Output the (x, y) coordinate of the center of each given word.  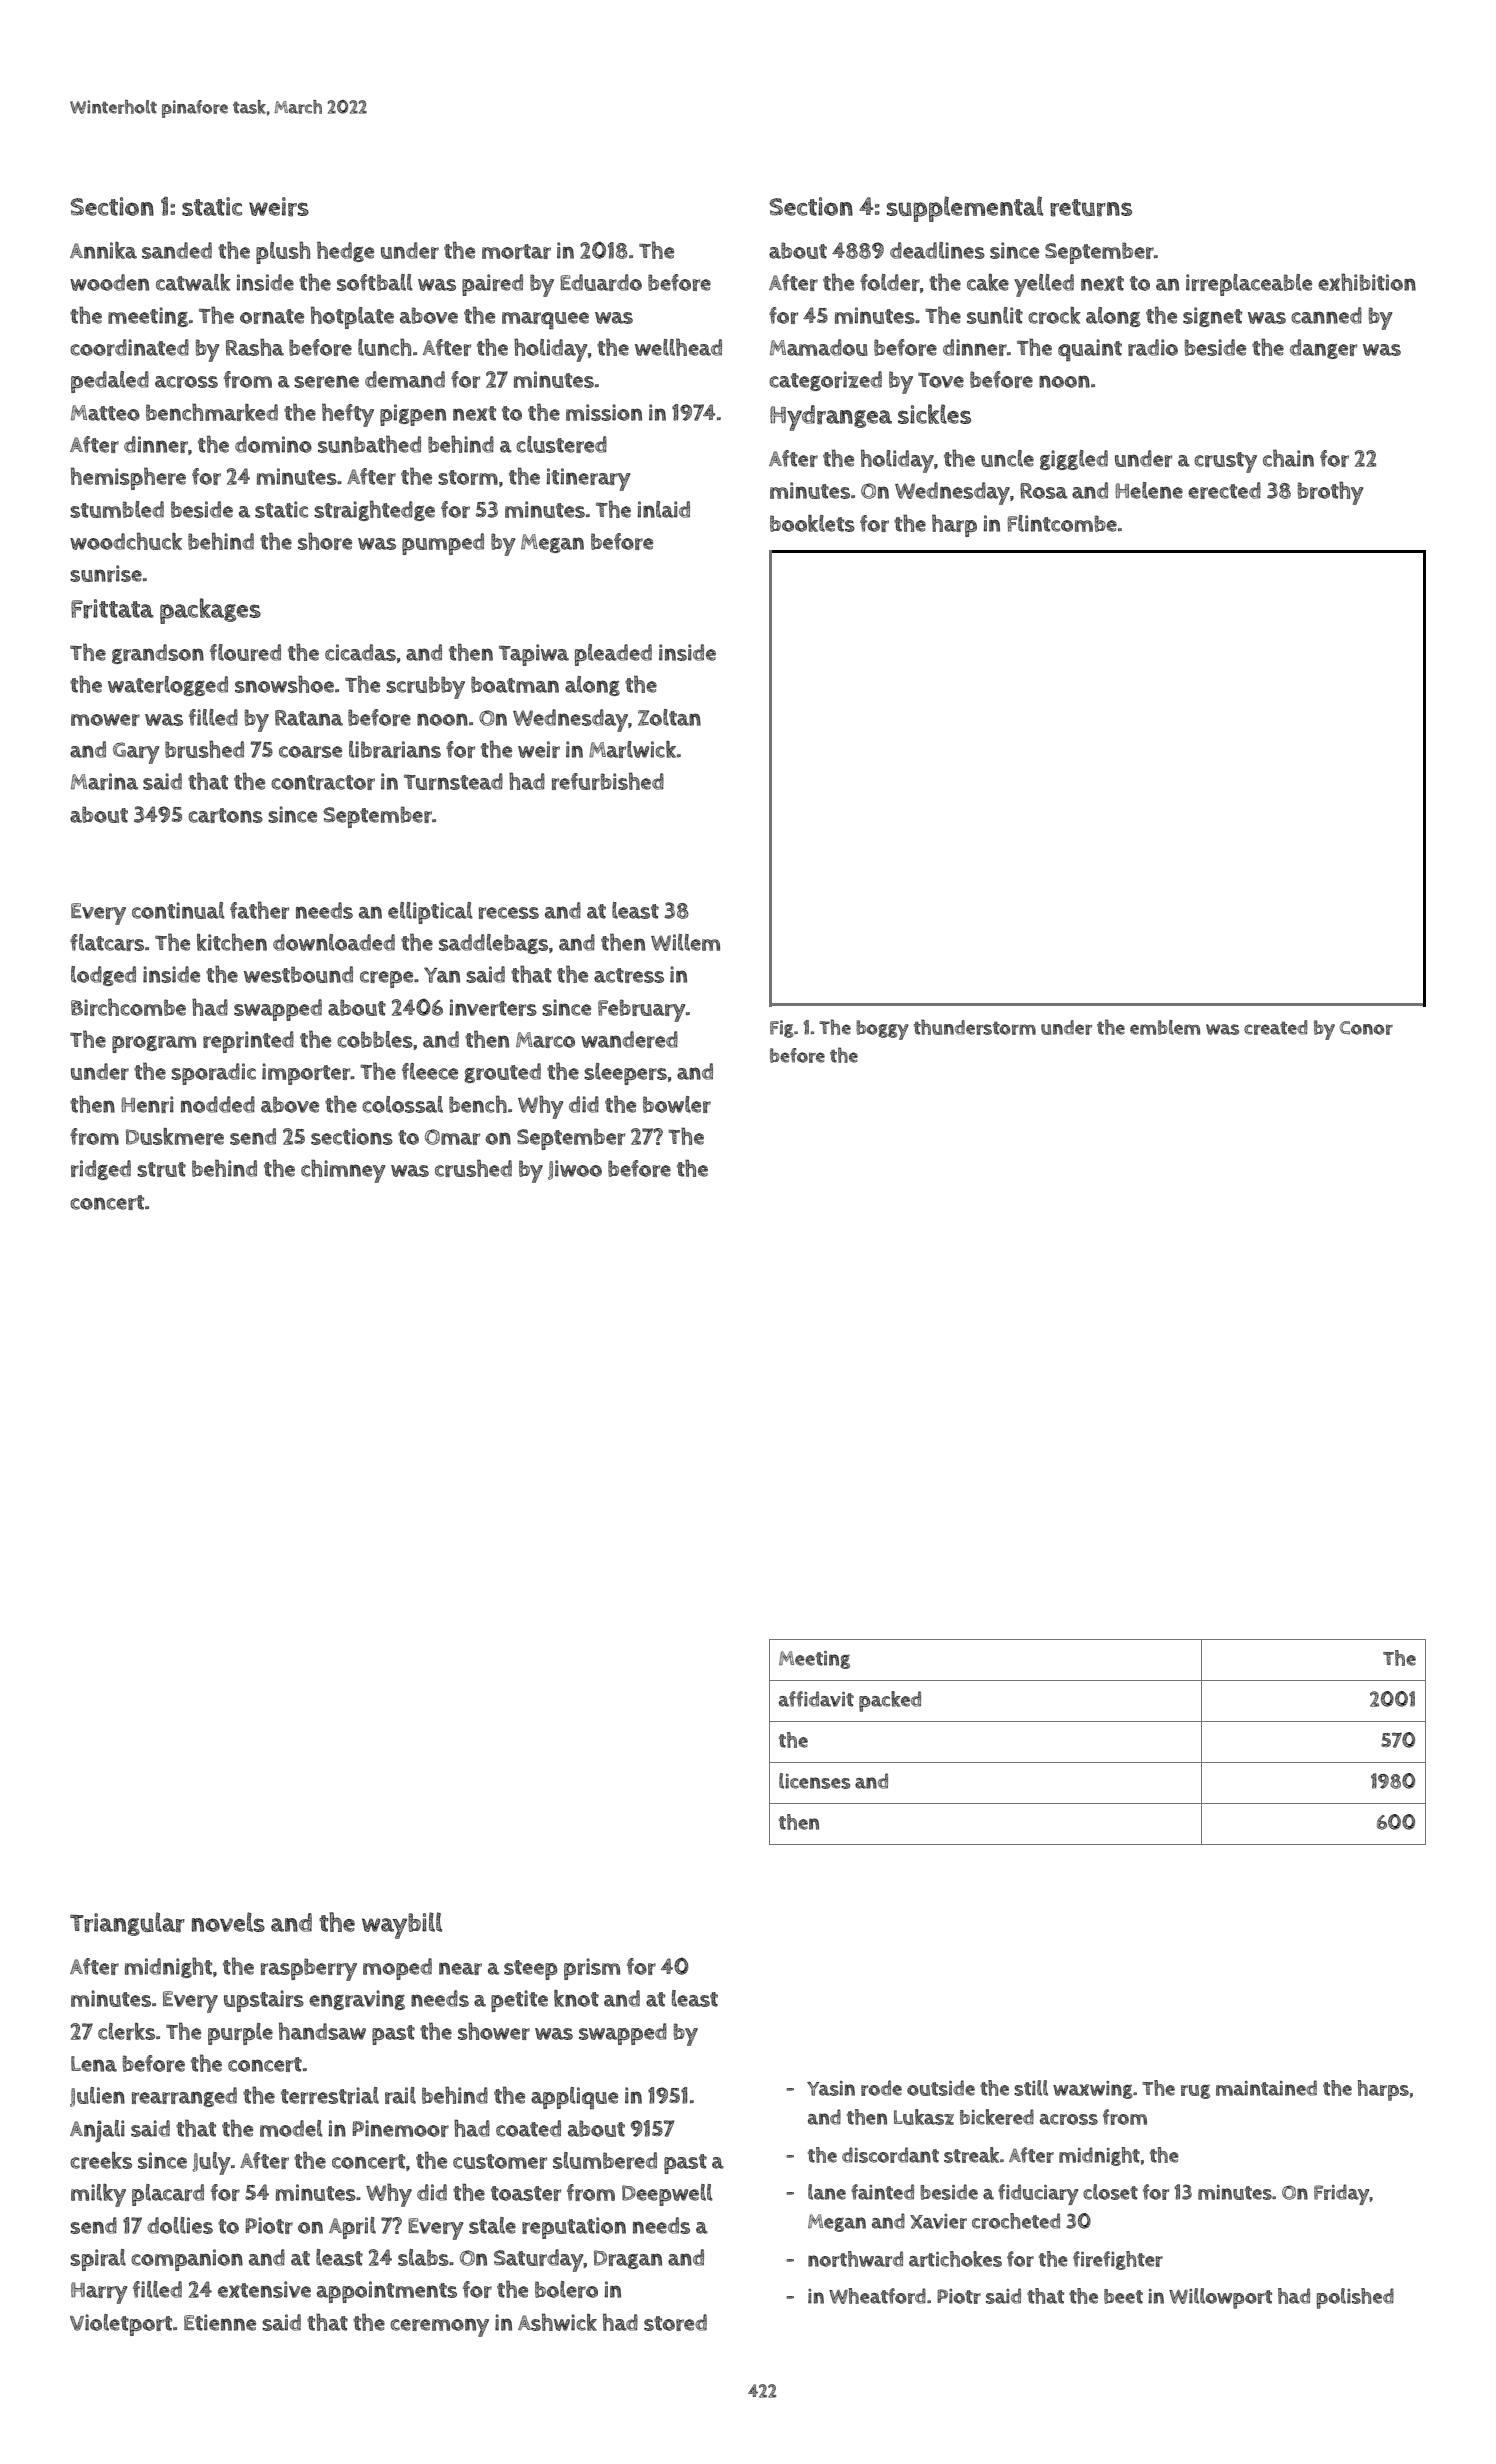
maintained (1266, 2088)
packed (890, 1701)
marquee (545, 320)
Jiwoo (575, 1170)
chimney (343, 1171)
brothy (1330, 493)
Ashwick (557, 2322)
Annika (103, 250)
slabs (423, 2257)
